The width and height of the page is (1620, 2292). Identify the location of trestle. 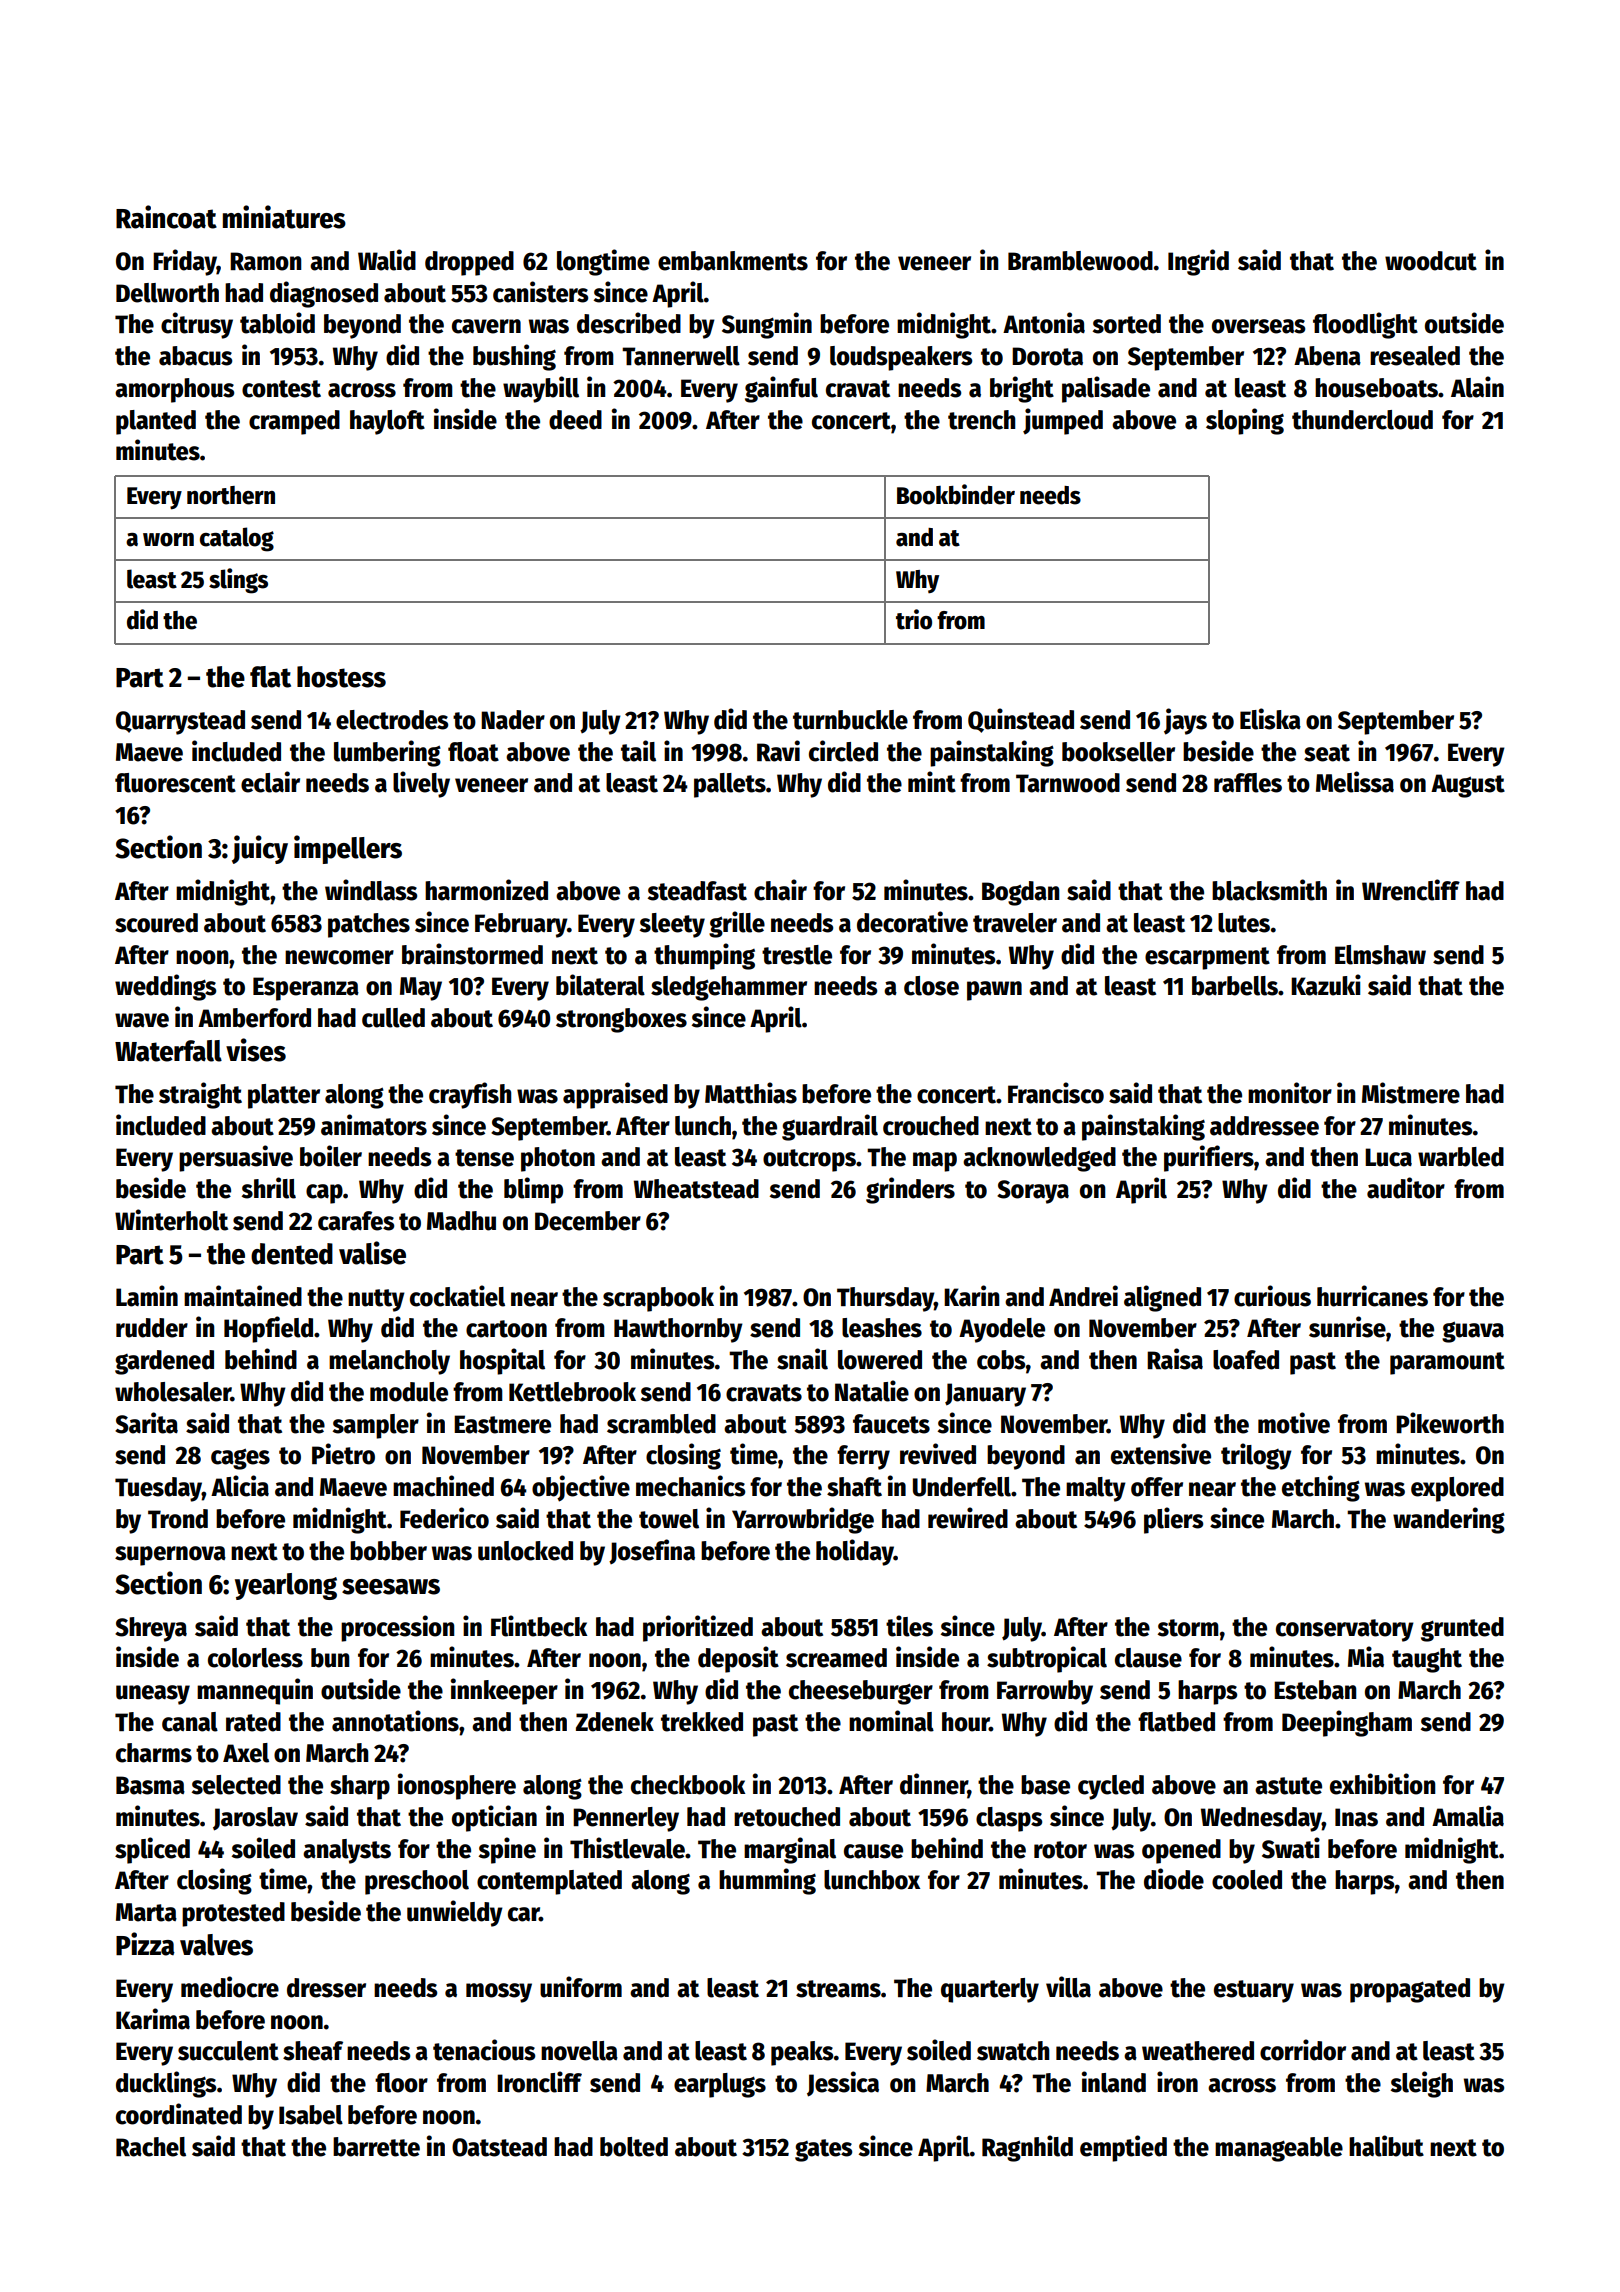
(797, 955).
